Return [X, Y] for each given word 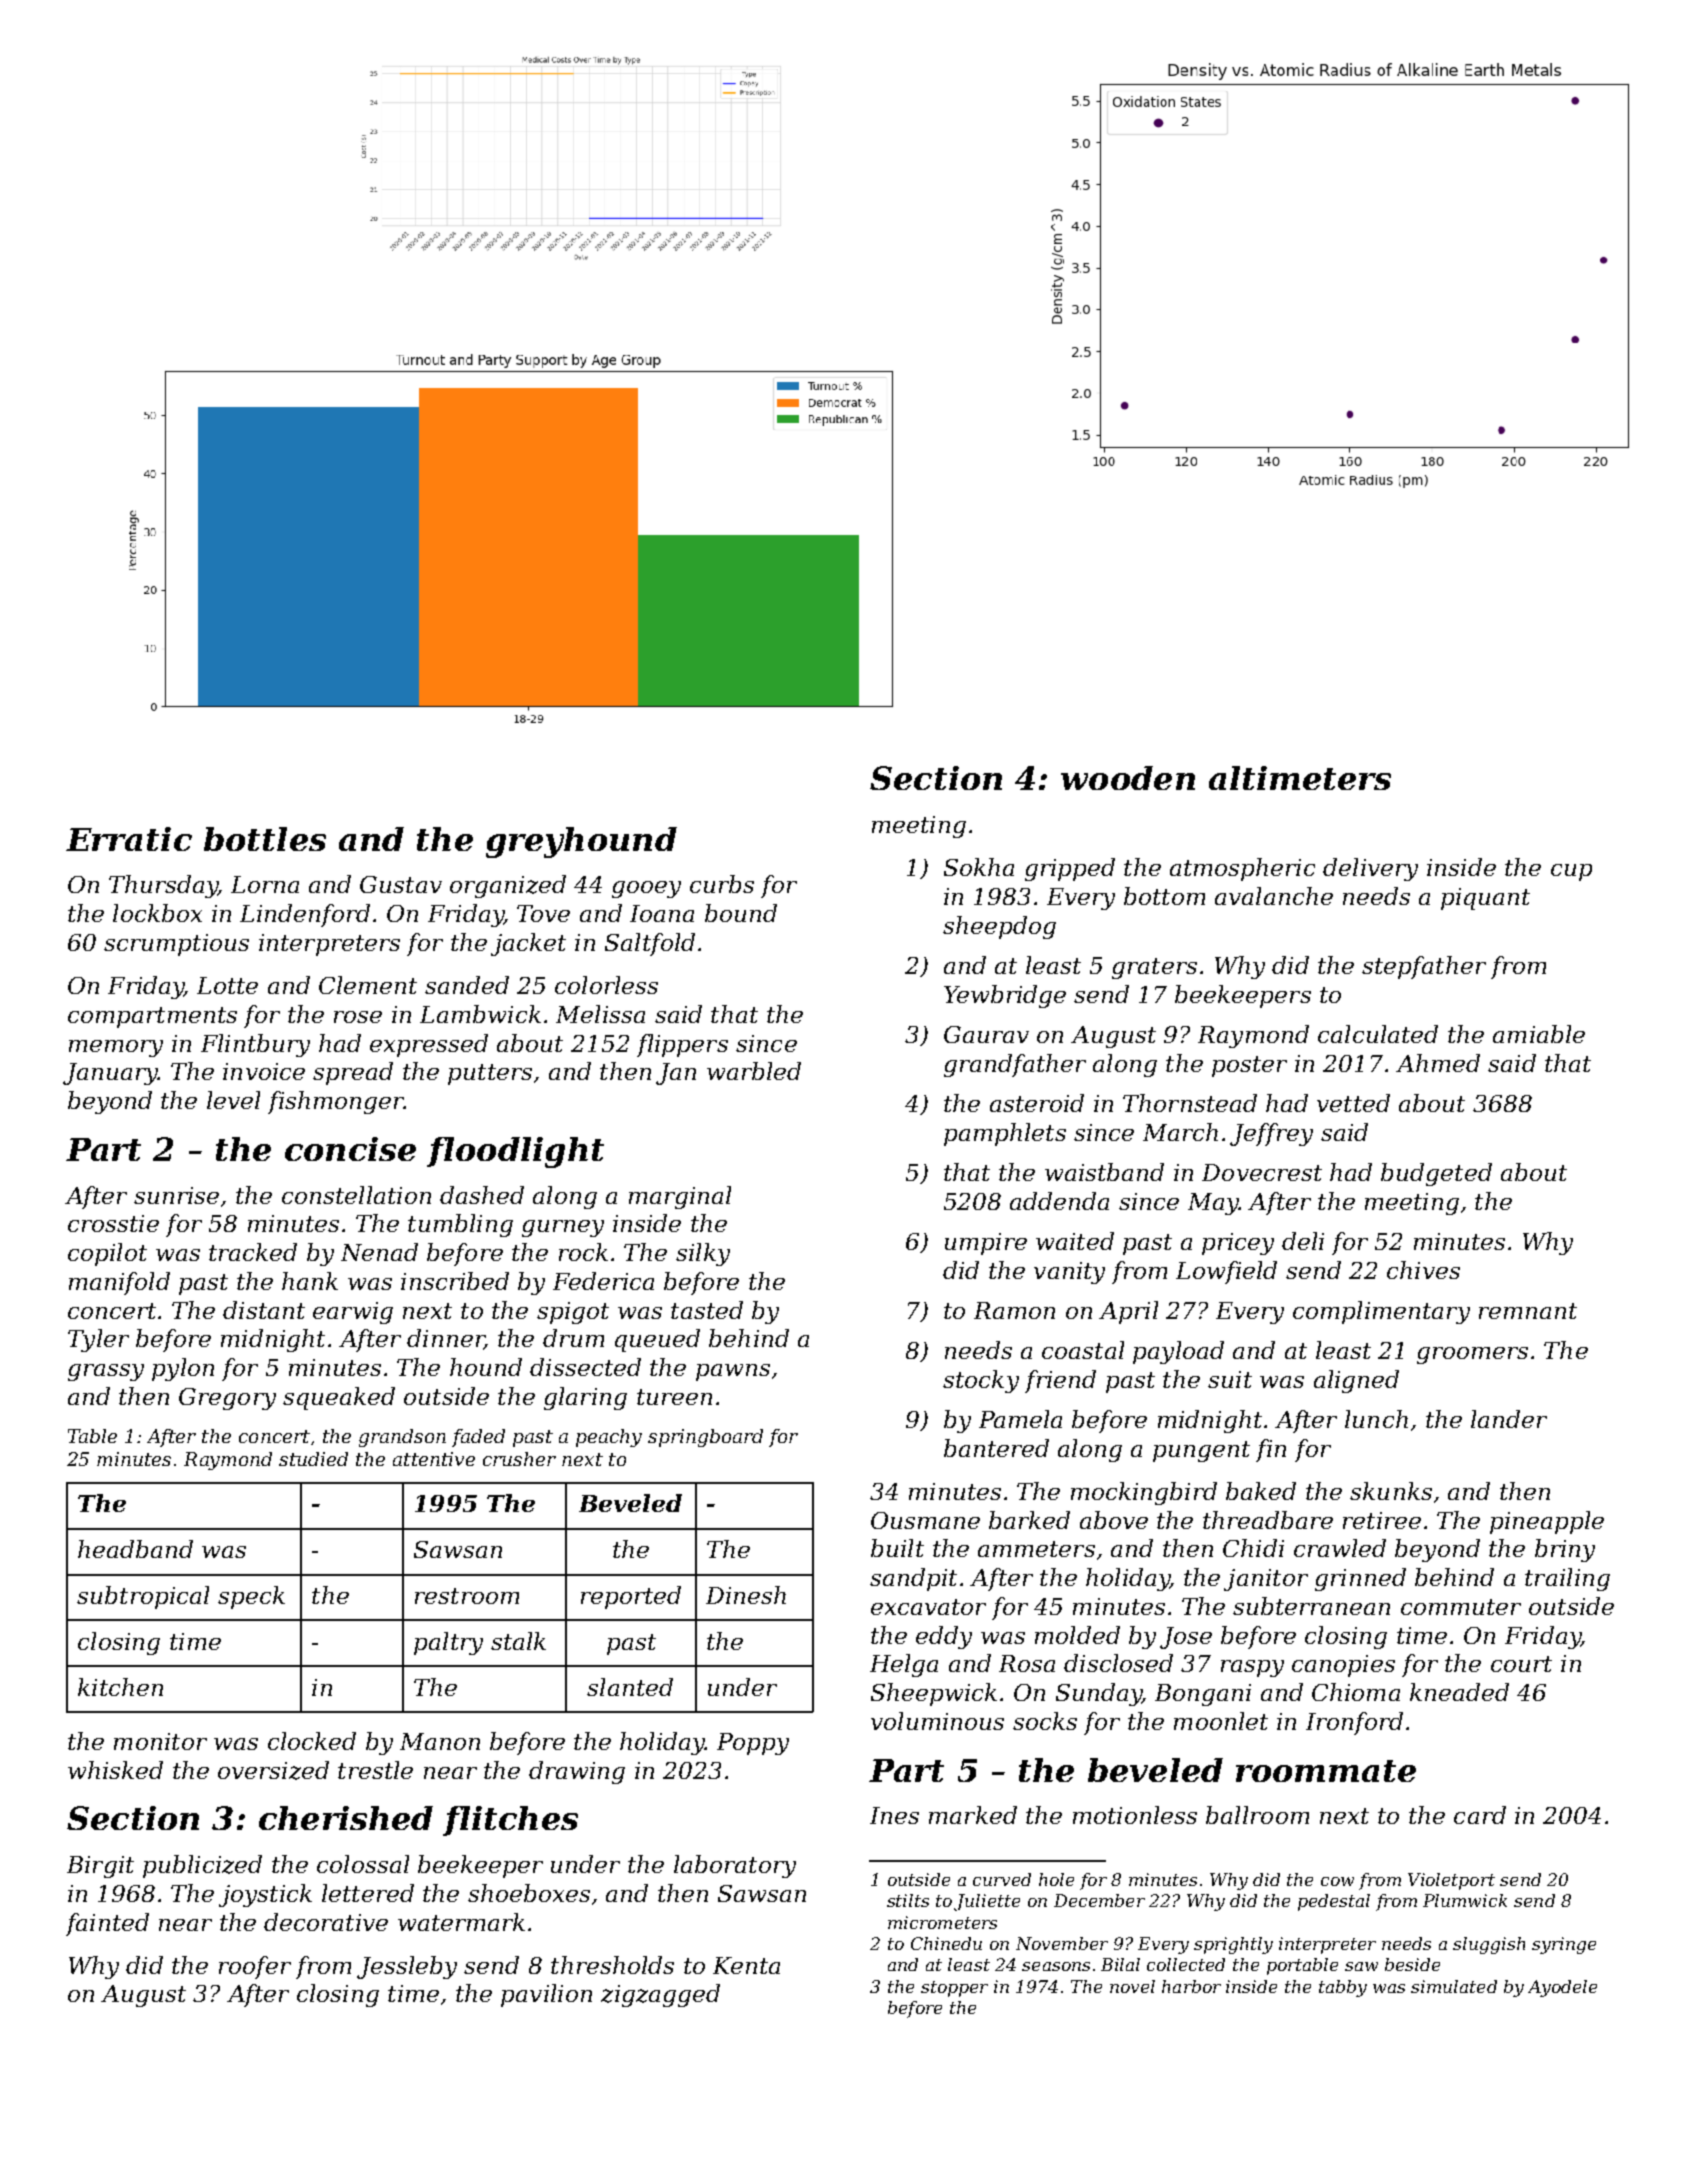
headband [135, 1549]
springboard [705, 1438]
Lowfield [1226, 1272]
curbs [722, 884]
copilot [107, 1254]
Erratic [129, 839]
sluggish [1489, 1945]
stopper [954, 1989]
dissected [585, 1367]
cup [1571, 872]
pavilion [546, 1995]
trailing [1567, 1579]
